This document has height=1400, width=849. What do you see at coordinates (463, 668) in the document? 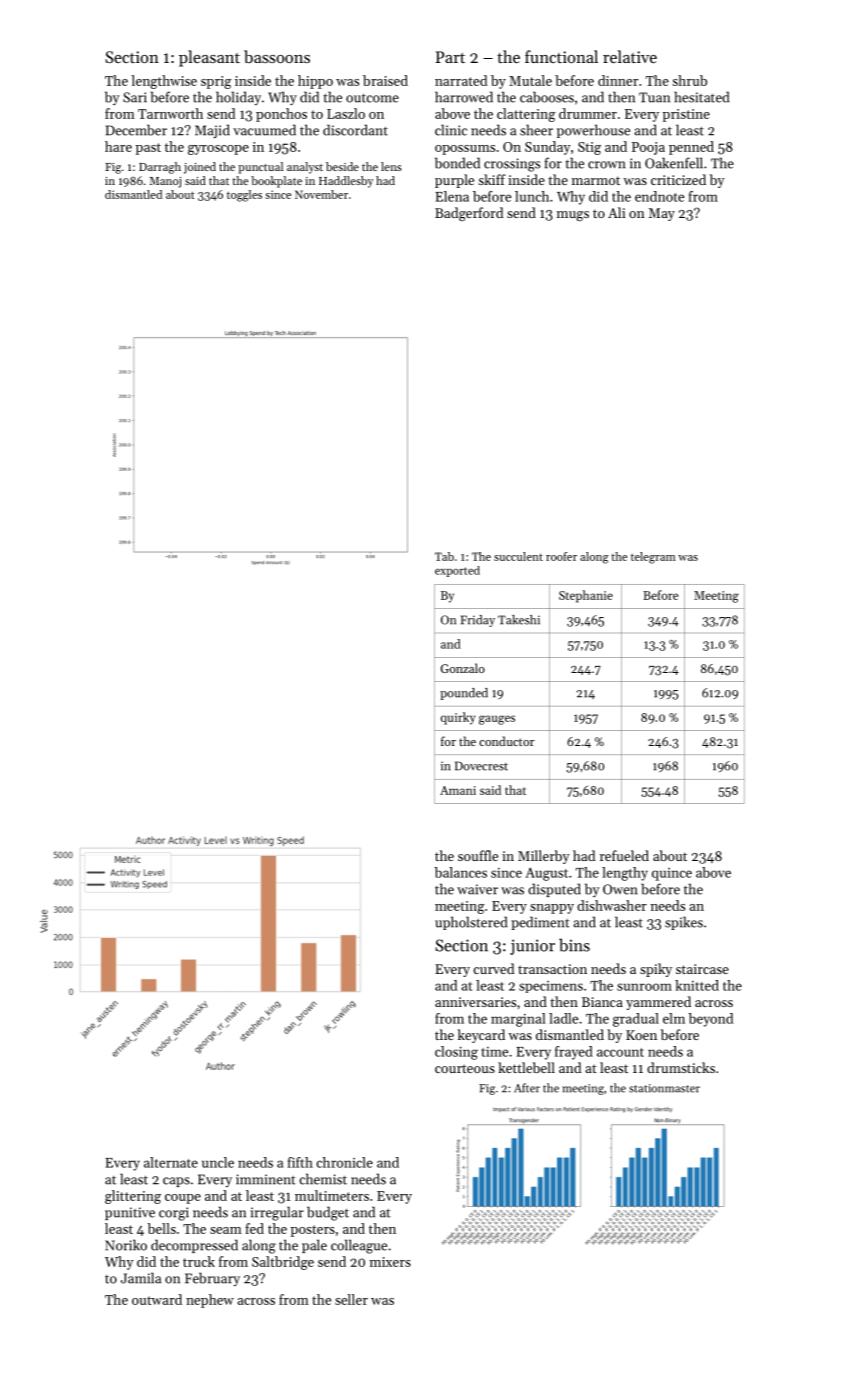
I see `Gonzalo` at bounding box center [463, 668].
